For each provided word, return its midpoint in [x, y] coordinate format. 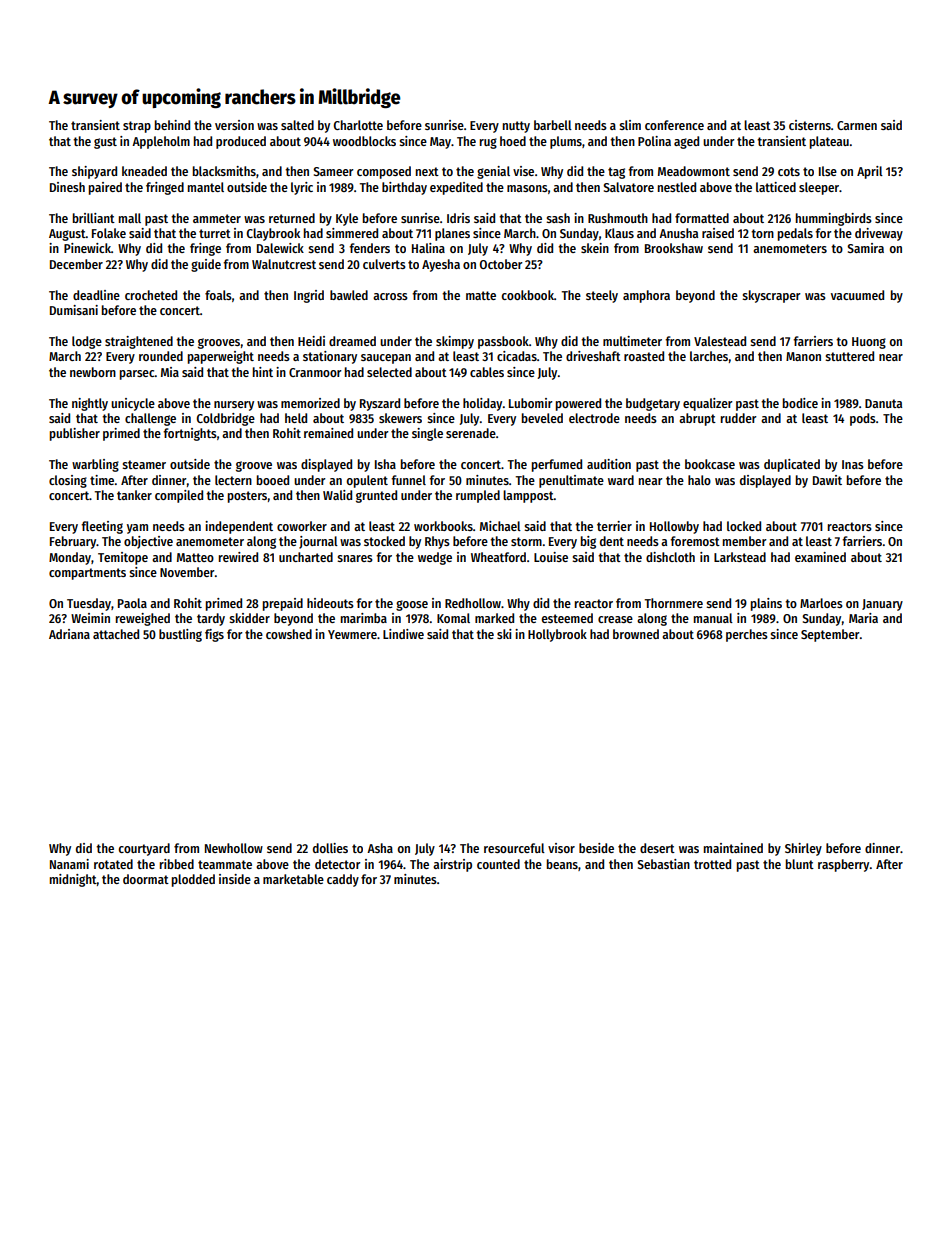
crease [615, 619]
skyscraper [771, 296]
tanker [134, 495]
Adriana [69, 634]
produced [241, 142]
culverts [384, 264]
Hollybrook [557, 635]
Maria [863, 618]
